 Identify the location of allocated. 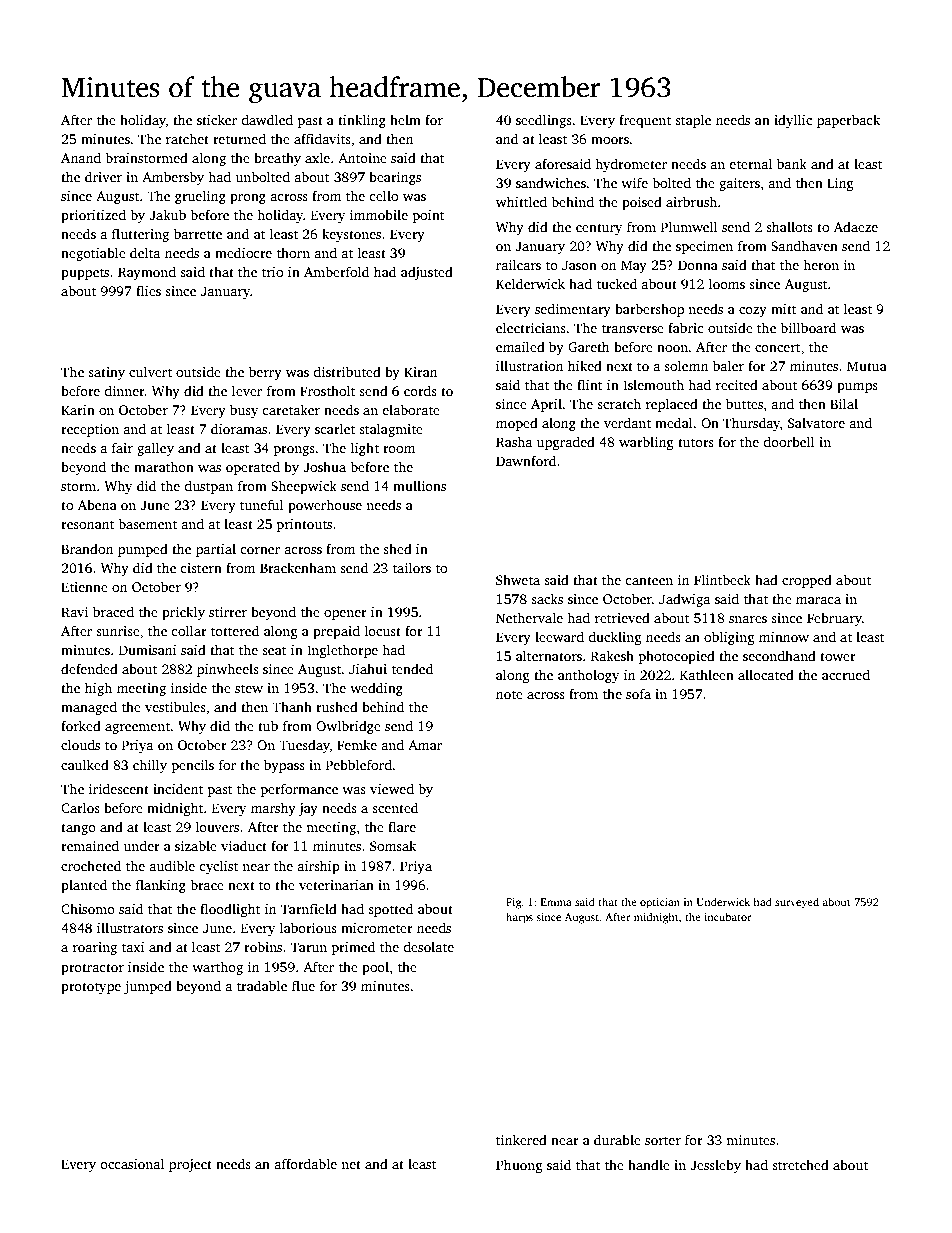
(766, 674).
